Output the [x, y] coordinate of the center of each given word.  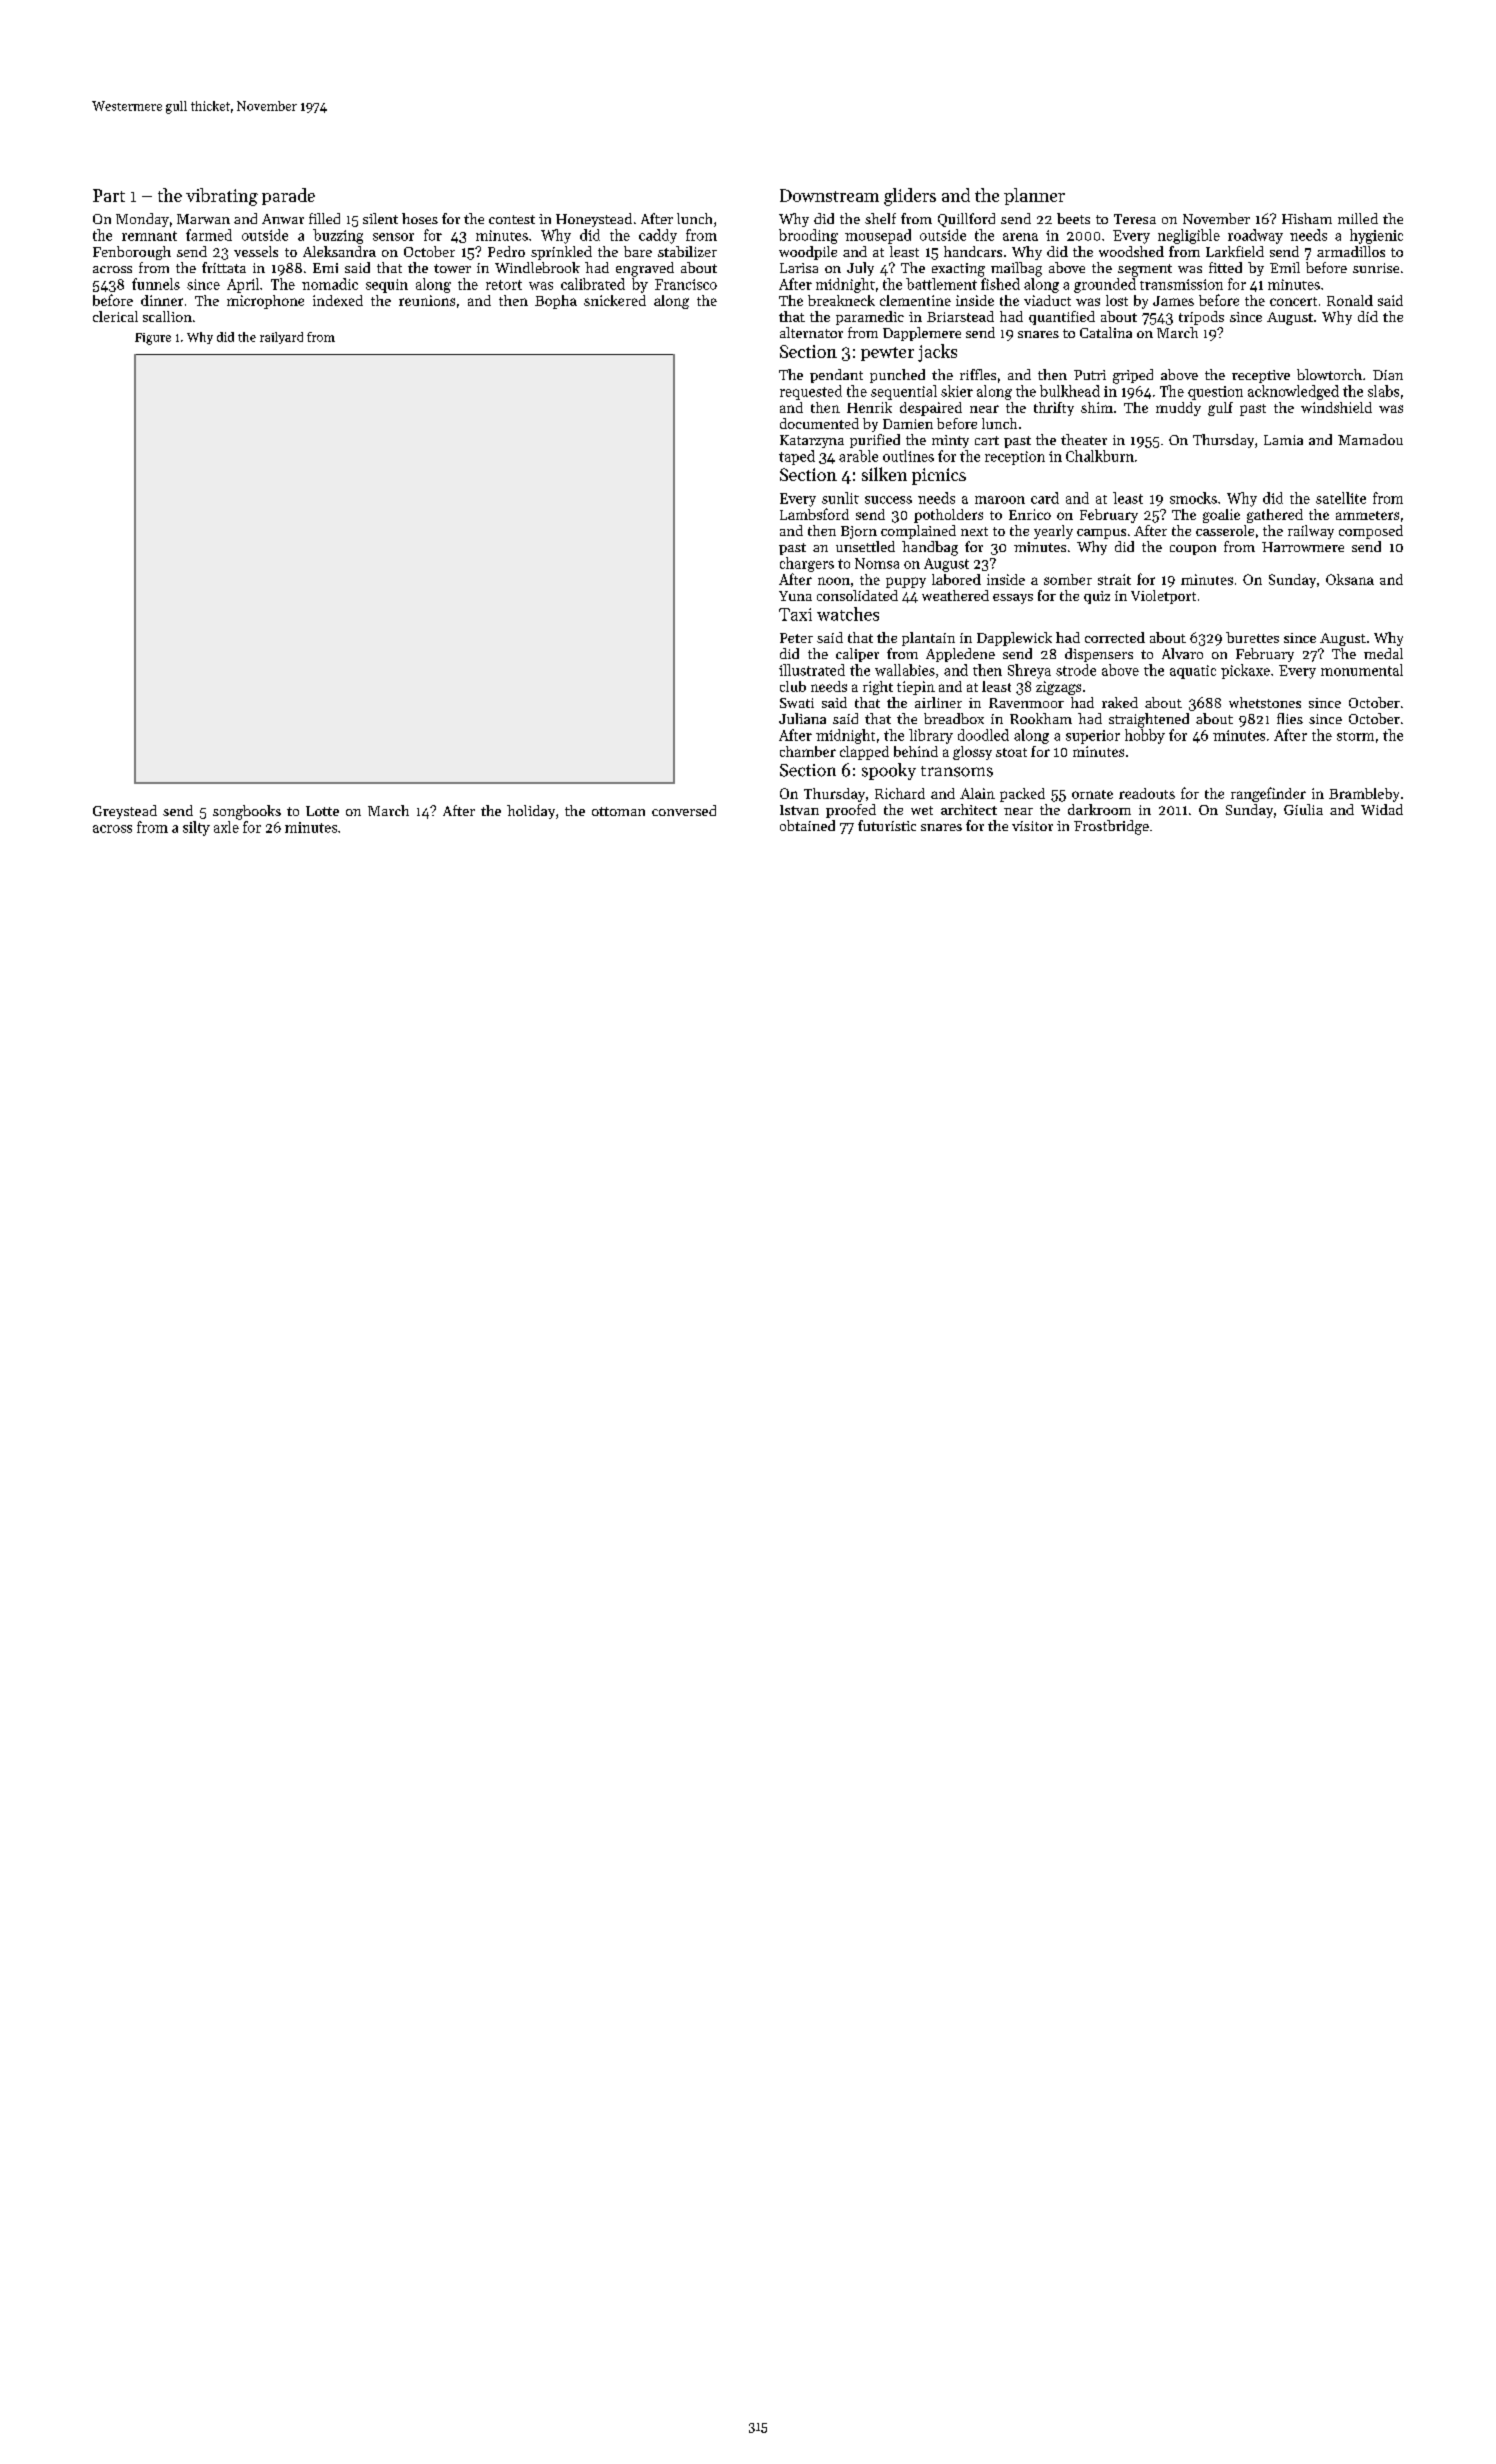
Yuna [795, 596]
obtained [807, 825]
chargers [807, 564]
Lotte [322, 811]
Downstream [829, 195]
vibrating [222, 197]
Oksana [1350, 579]
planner [1034, 196]
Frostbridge [1111, 827]
